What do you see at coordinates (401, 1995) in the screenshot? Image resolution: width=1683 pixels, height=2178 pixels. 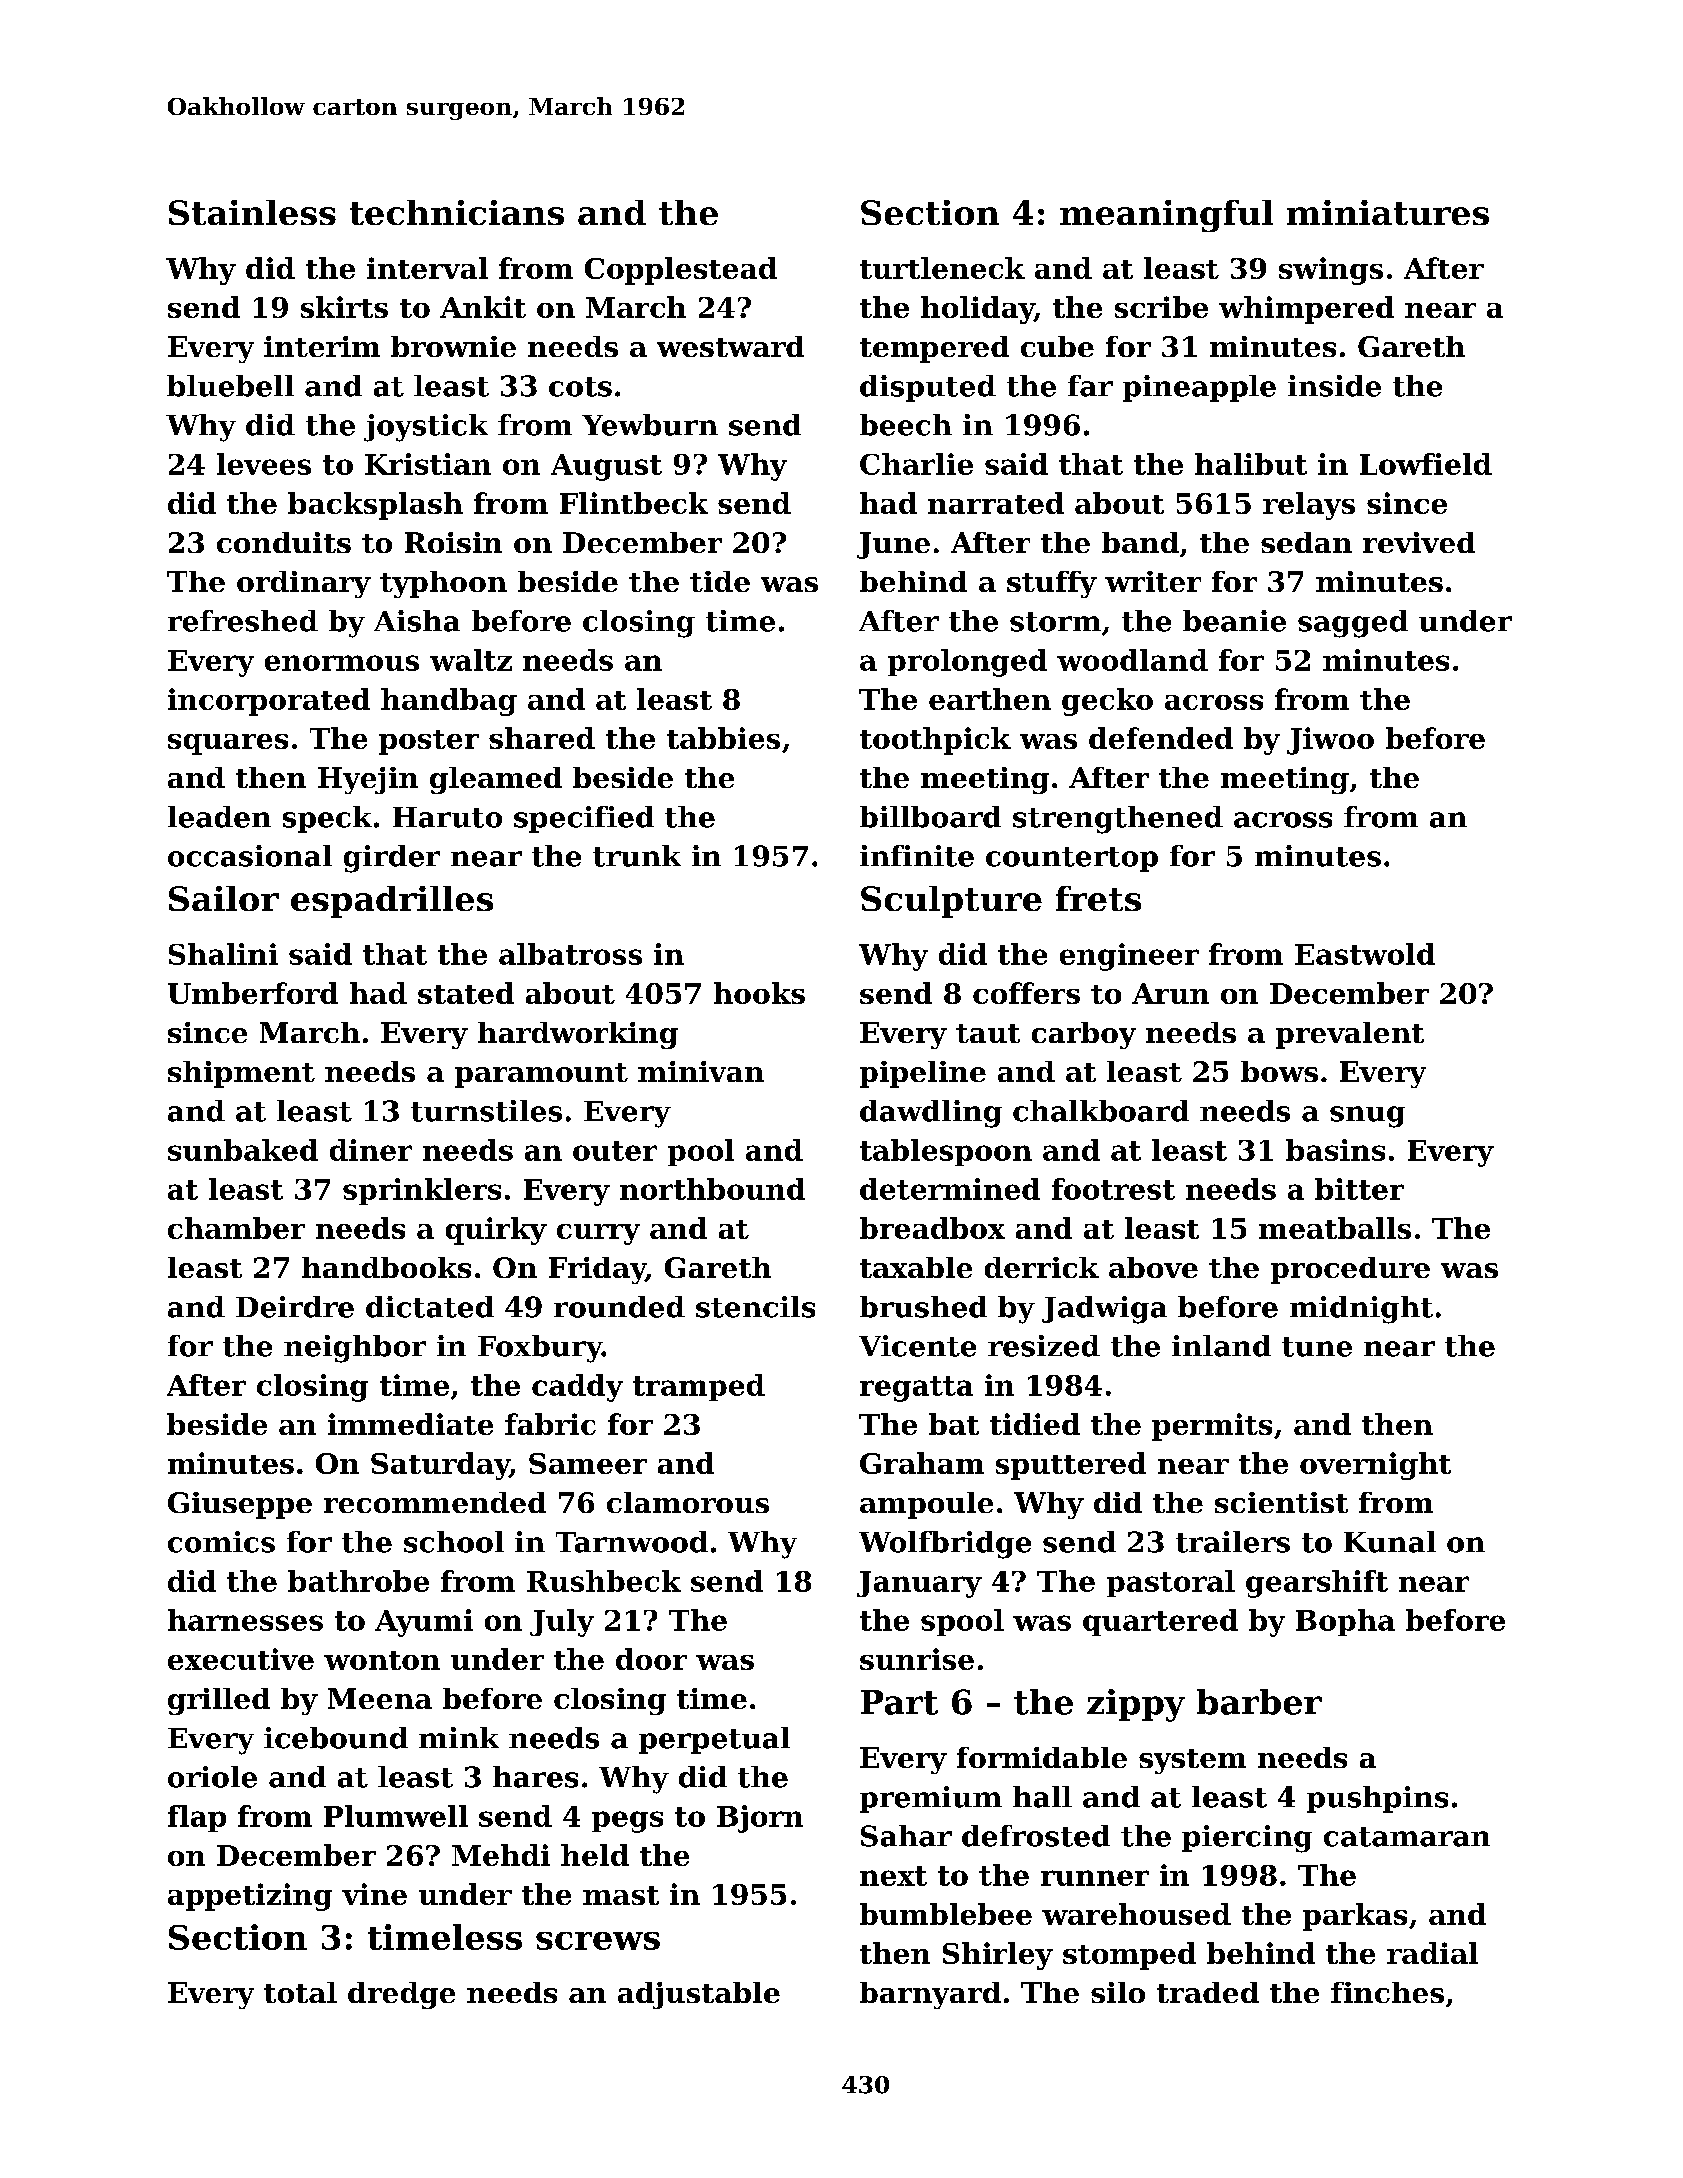 I see `dredge` at bounding box center [401, 1995].
